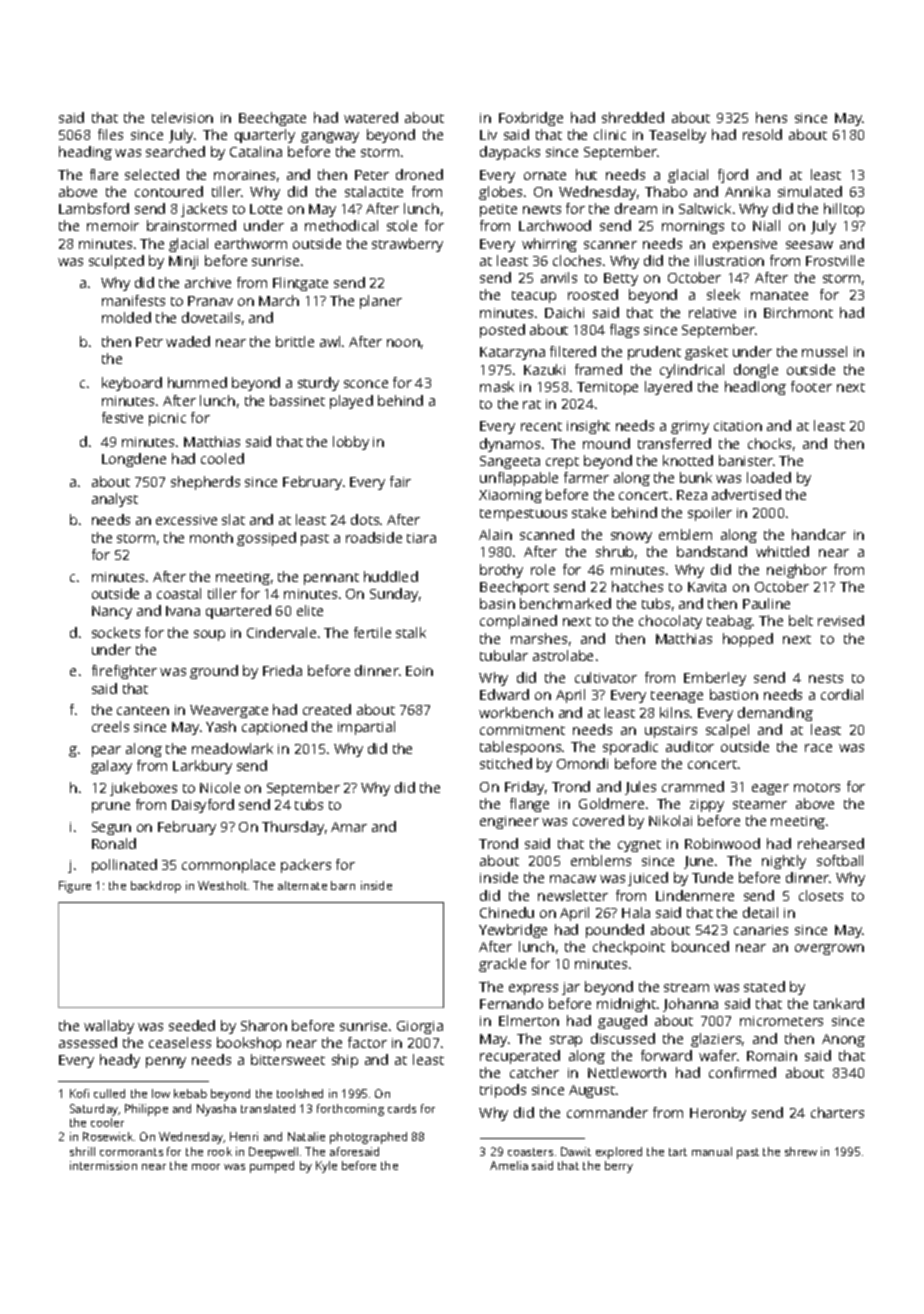  I want to click on basin, so click(497, 603).
